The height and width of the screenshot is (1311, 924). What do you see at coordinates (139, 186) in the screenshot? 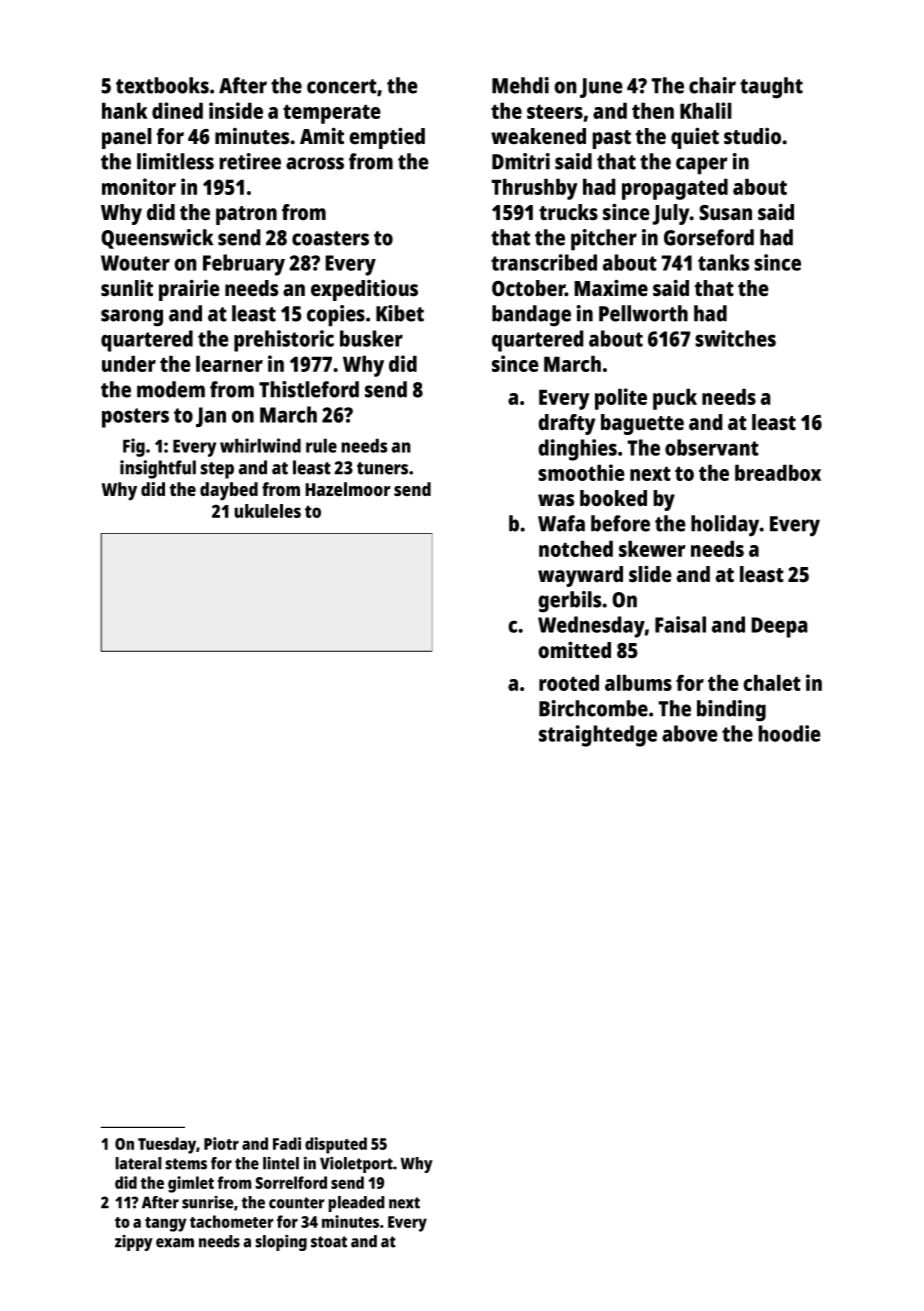
I see `monitor` at bounding box center [139, 186].
